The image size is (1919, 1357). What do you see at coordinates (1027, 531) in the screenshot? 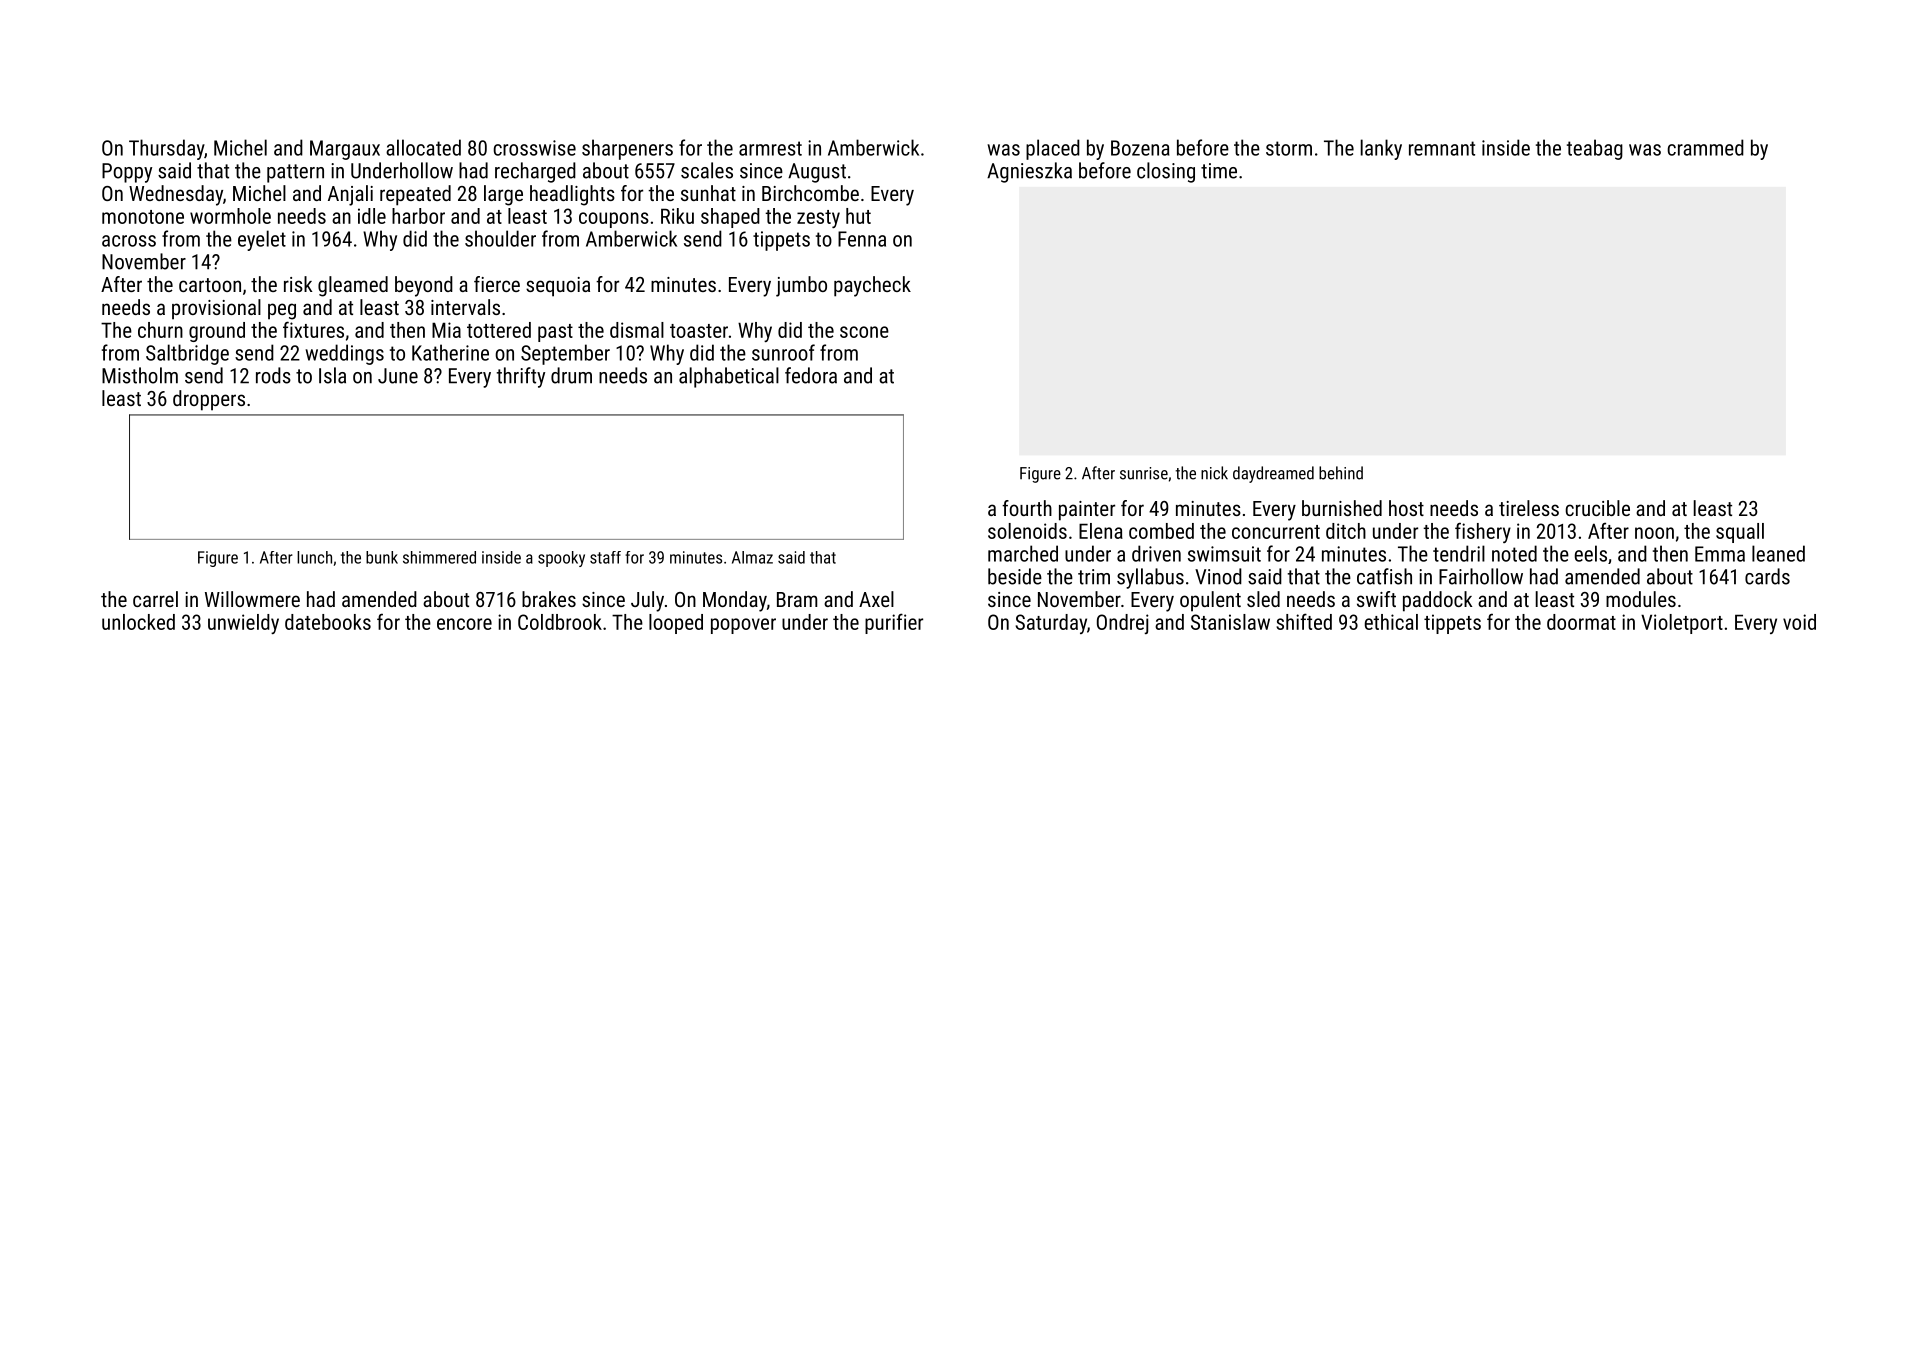
I see `solenoids` at bounding box center [1027, 531].
